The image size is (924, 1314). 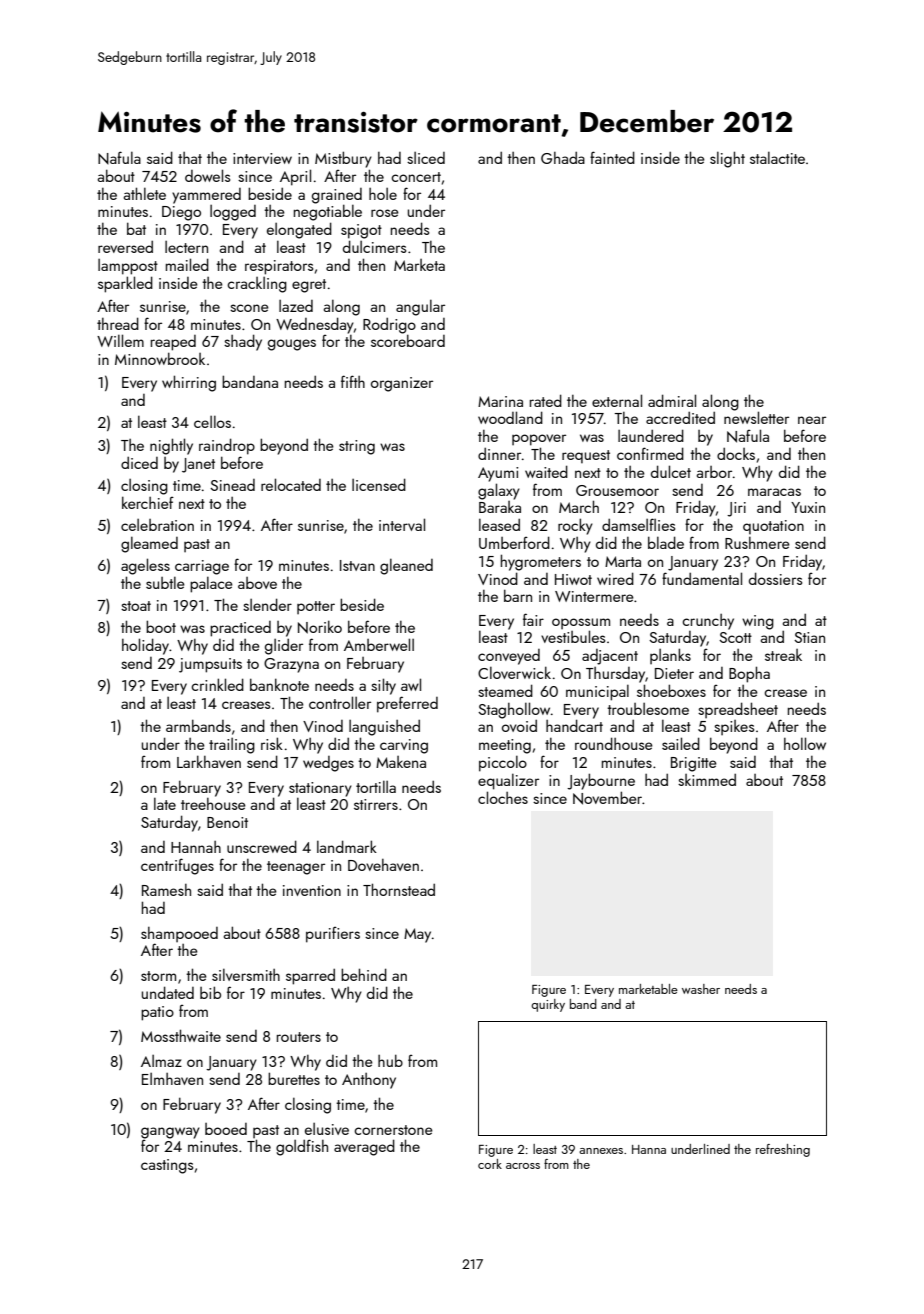 I want to click on Hiwot, so click(x=573, y=579).
